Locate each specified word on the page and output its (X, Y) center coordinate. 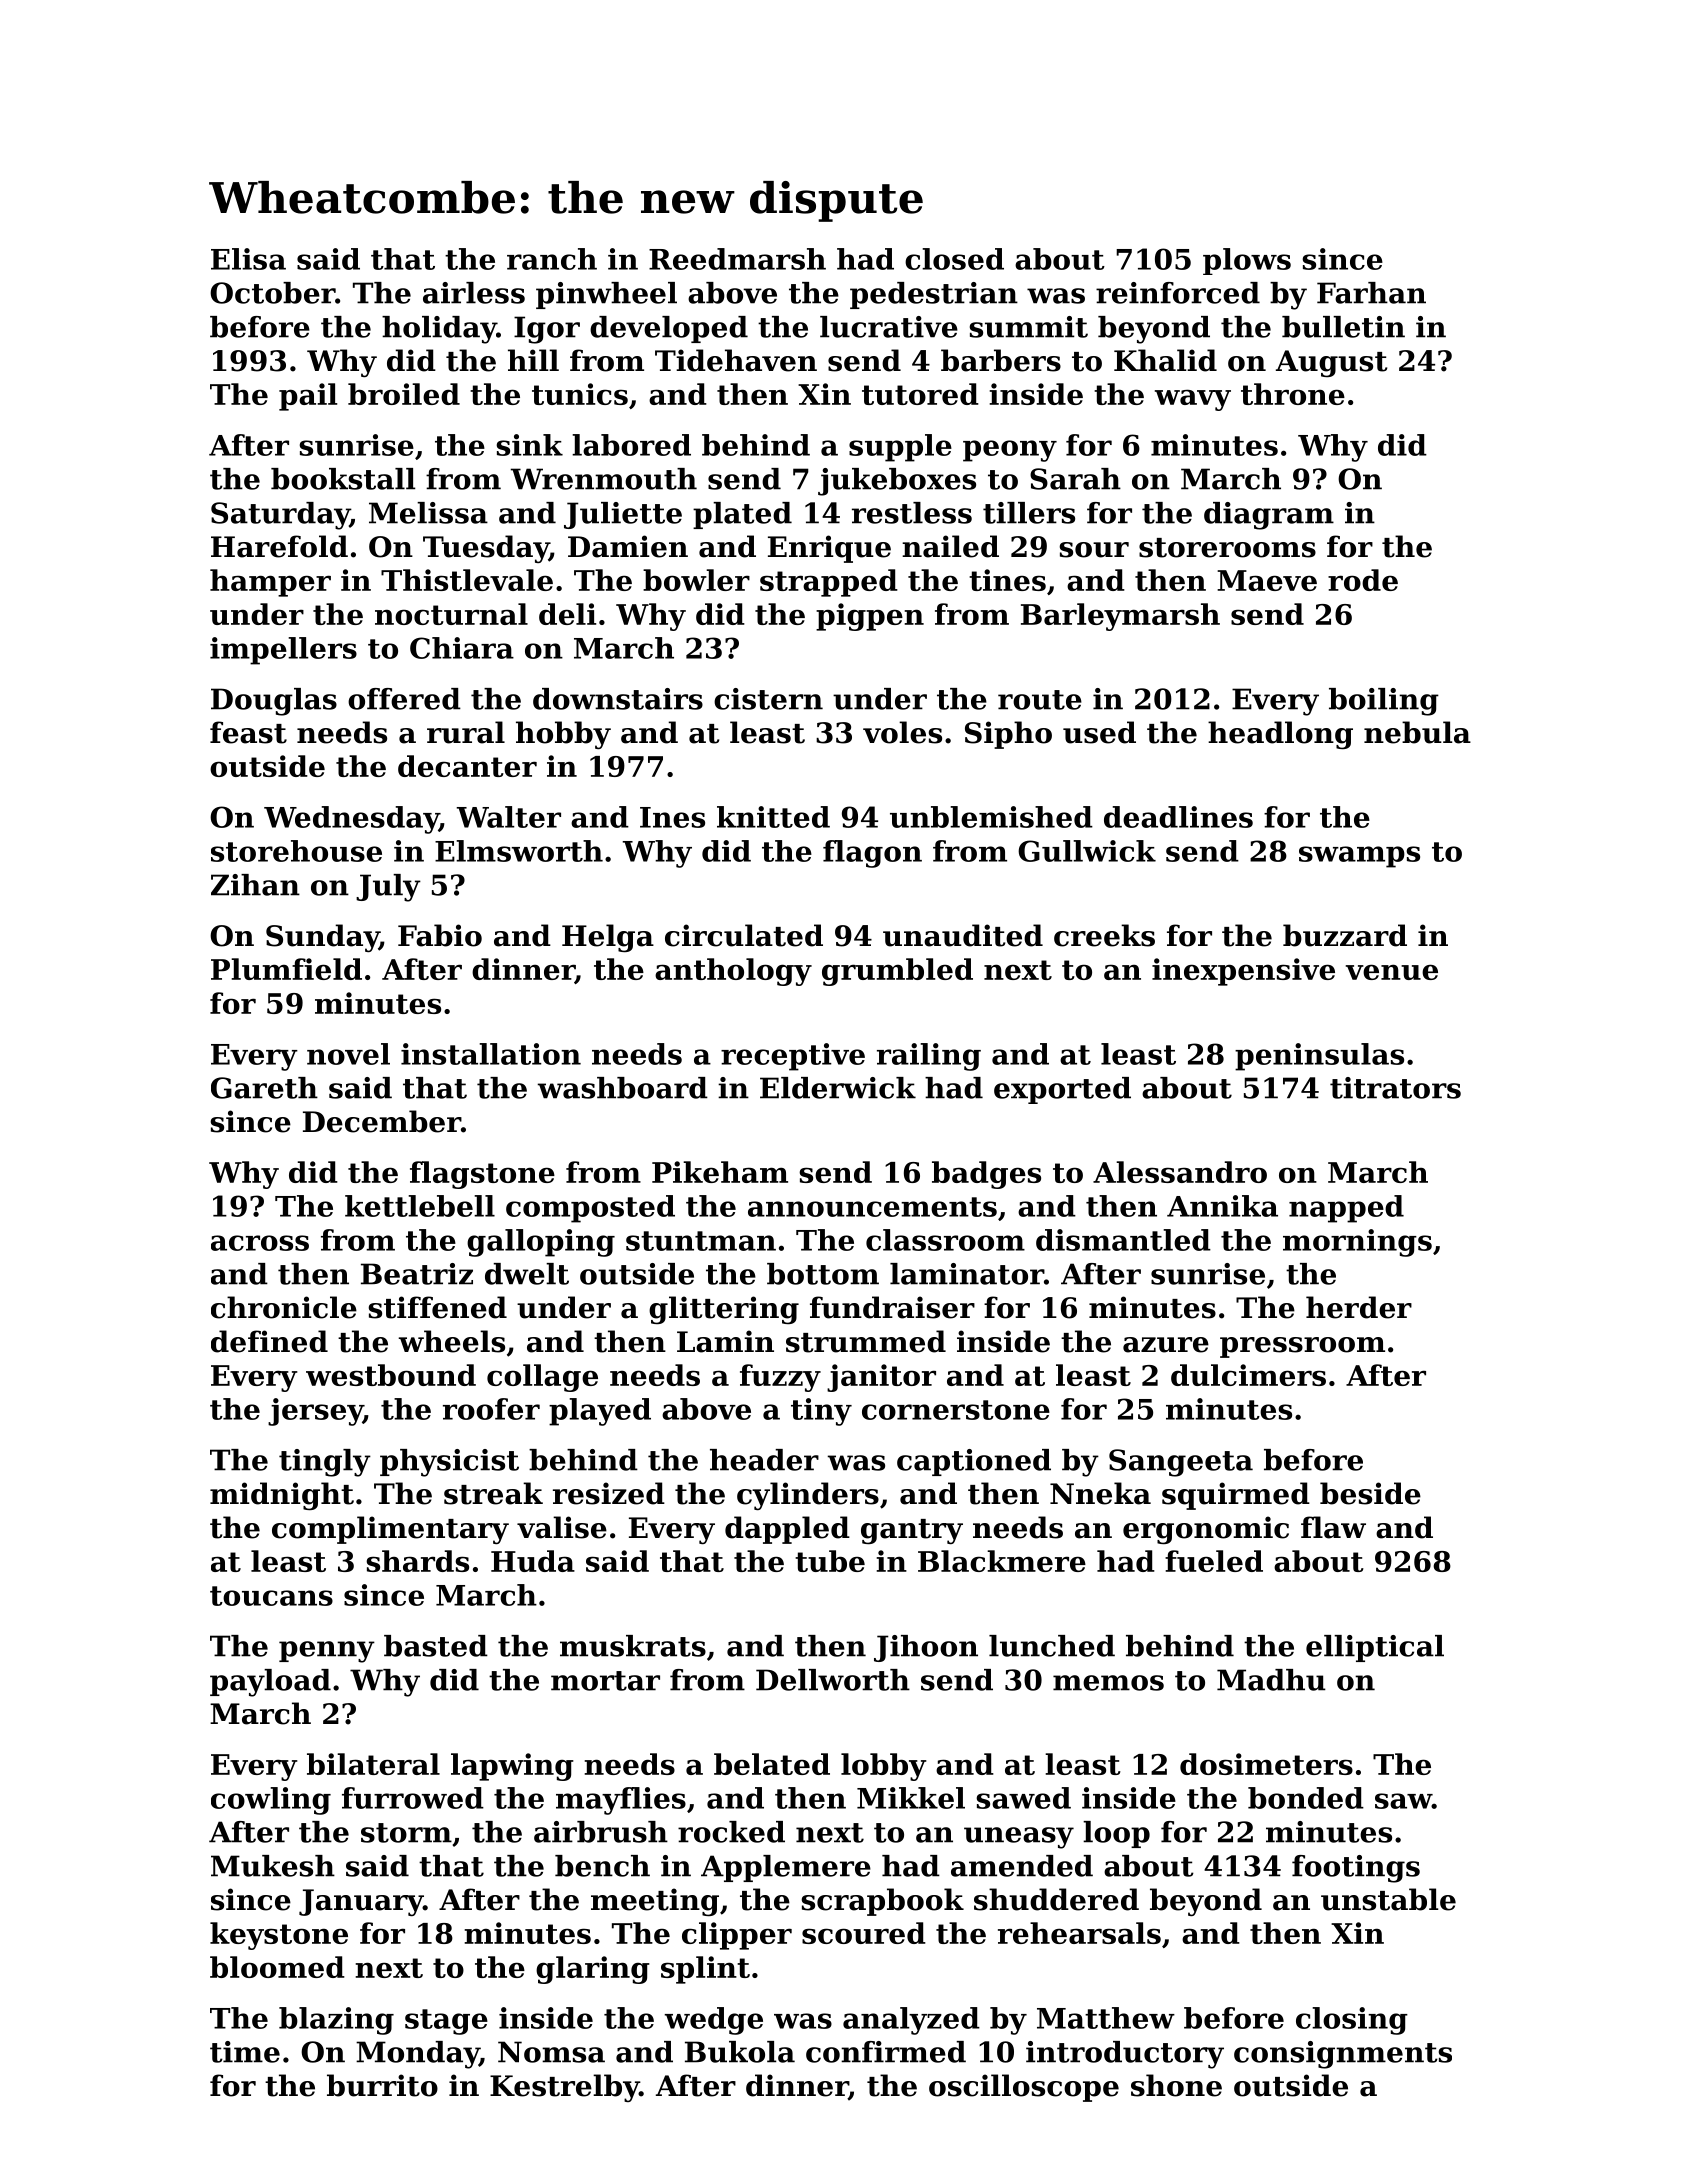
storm (406, 1833)
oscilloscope (1024, 2088)
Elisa (248, 259)
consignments (1343, 2055)
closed (954, 259)
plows (1247, 261)
